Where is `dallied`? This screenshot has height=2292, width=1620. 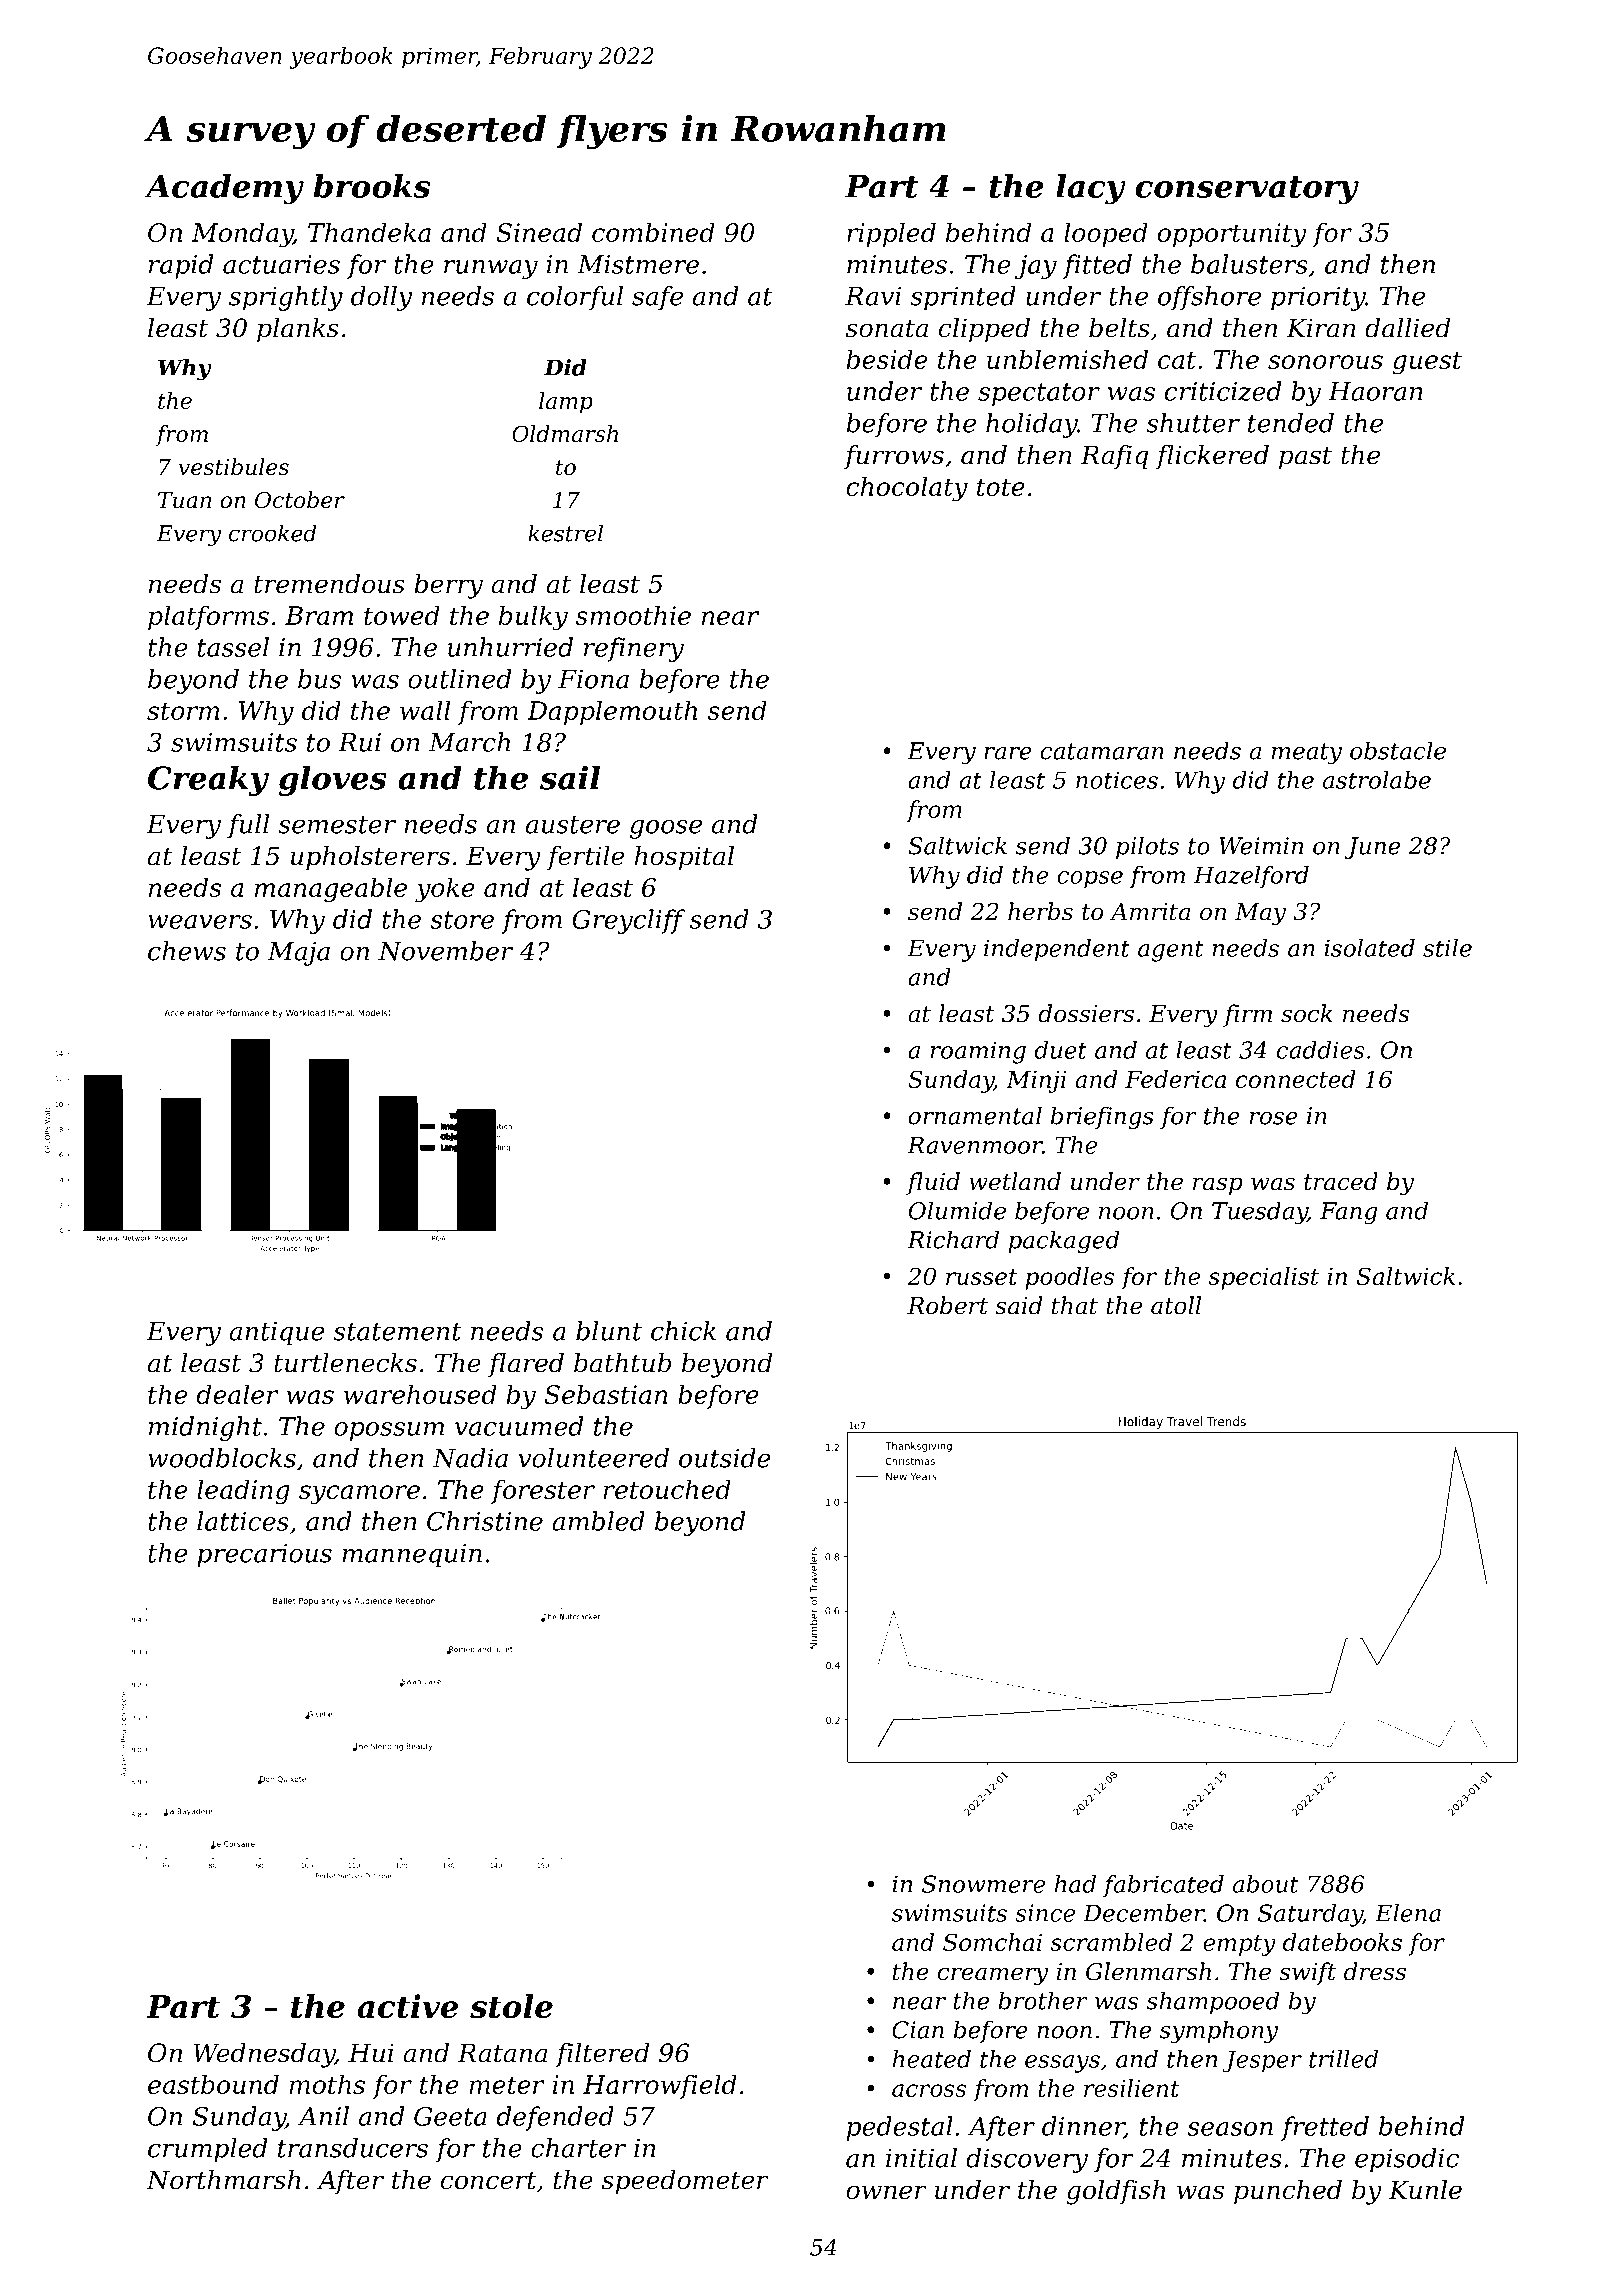
dallied is located at coordinates (1407, 328).
